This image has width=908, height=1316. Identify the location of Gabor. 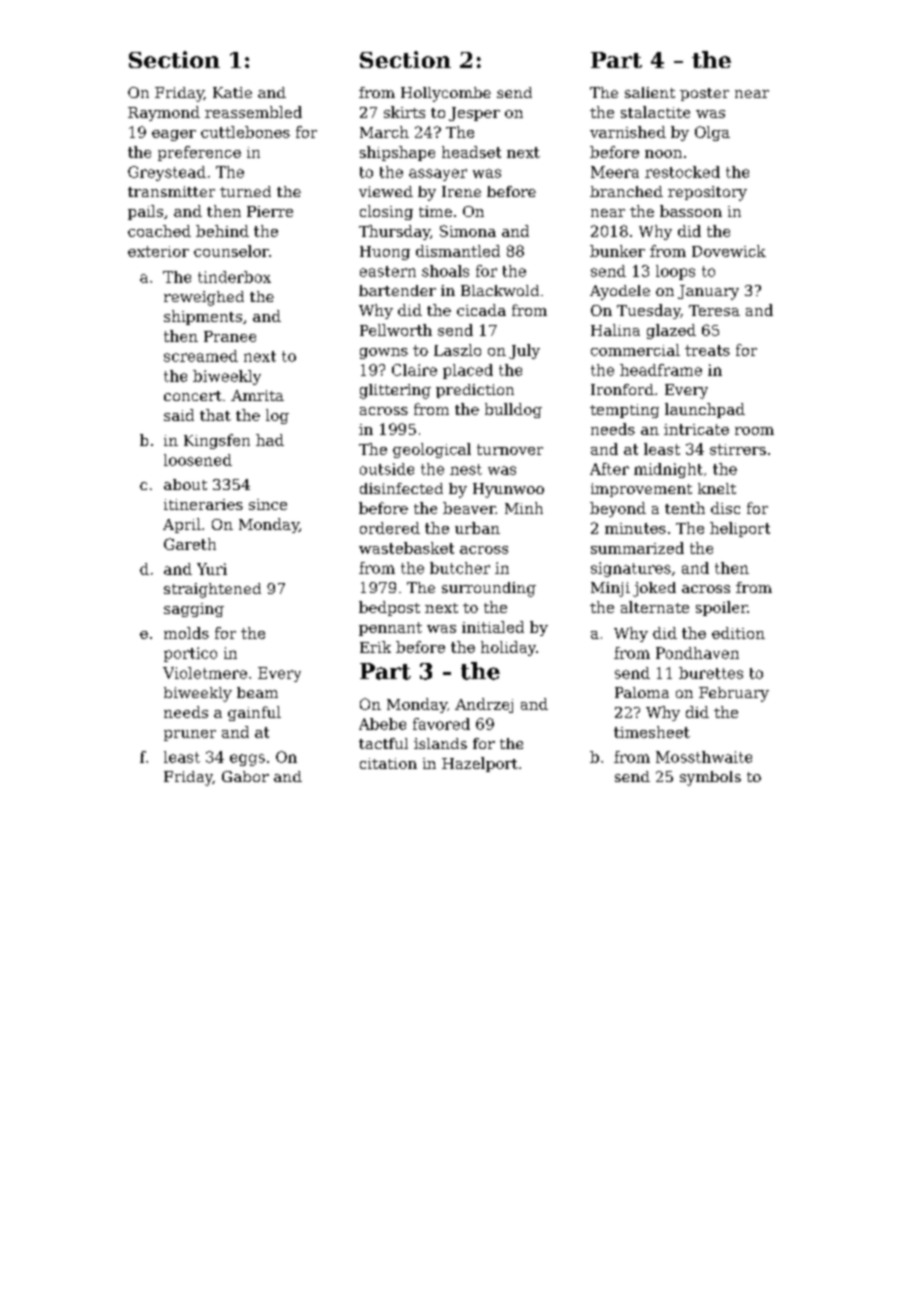
(245, 776).
